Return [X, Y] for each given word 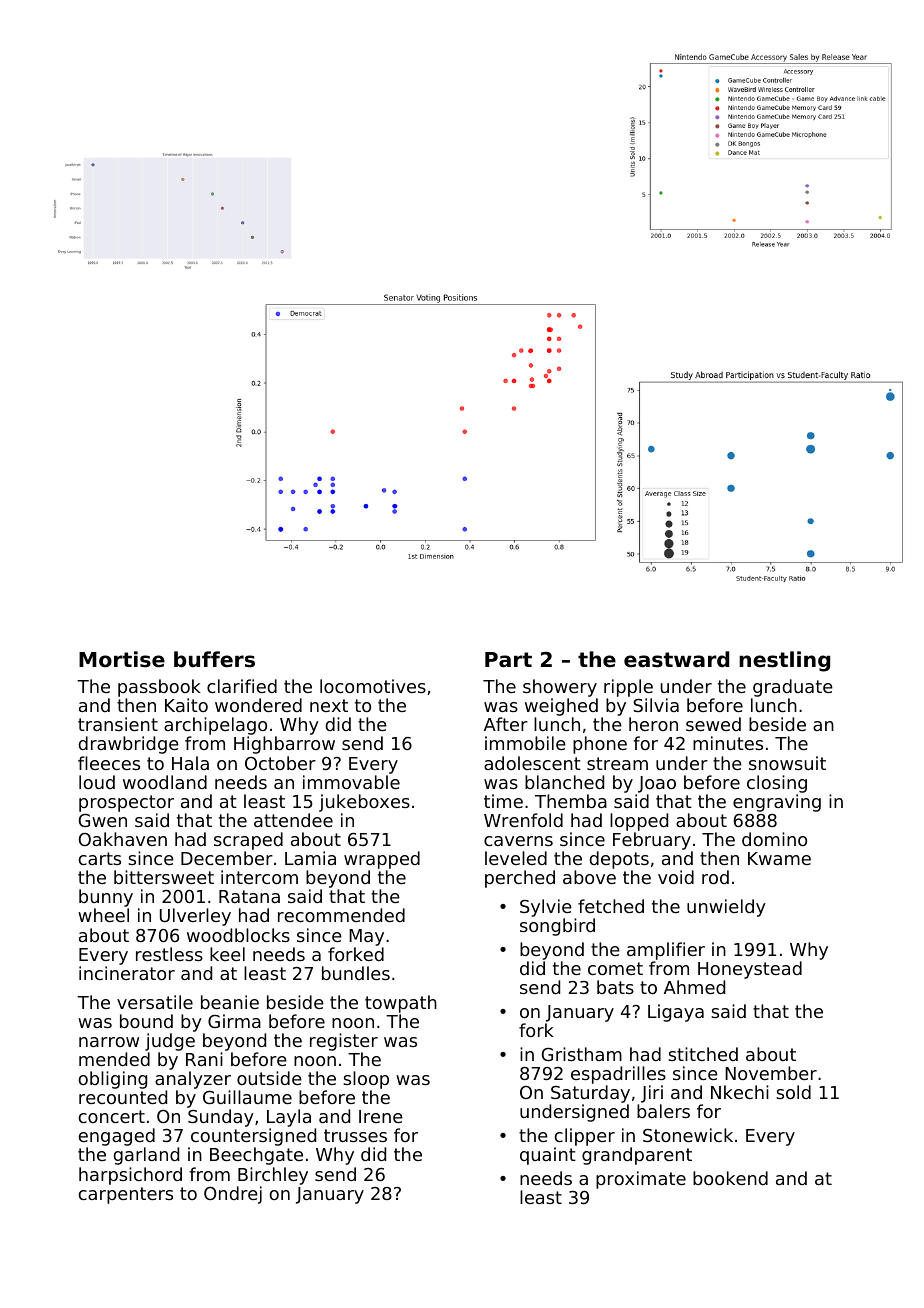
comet [615, 968]
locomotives [373, 686]
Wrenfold [523, 820]
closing [777, 784]
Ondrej [233, 1195]
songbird [557, 927]
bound [146, 1021]
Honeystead [750, 970]
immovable [351, 782]
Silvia [656, 705]
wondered [258, 705]
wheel [103, 915]
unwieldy [726, 908]
